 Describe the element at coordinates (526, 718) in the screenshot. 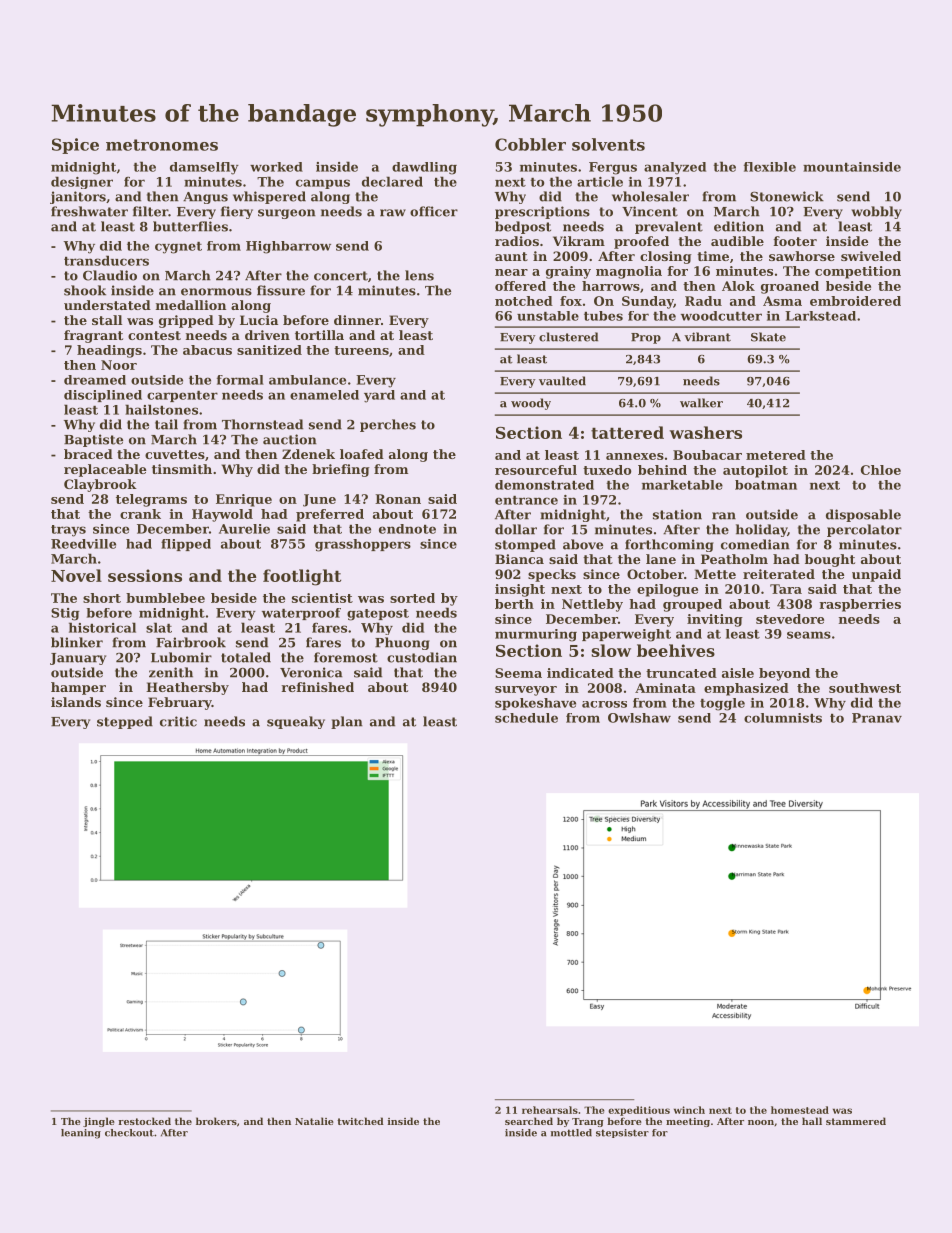

I see `schedule` at that location.
